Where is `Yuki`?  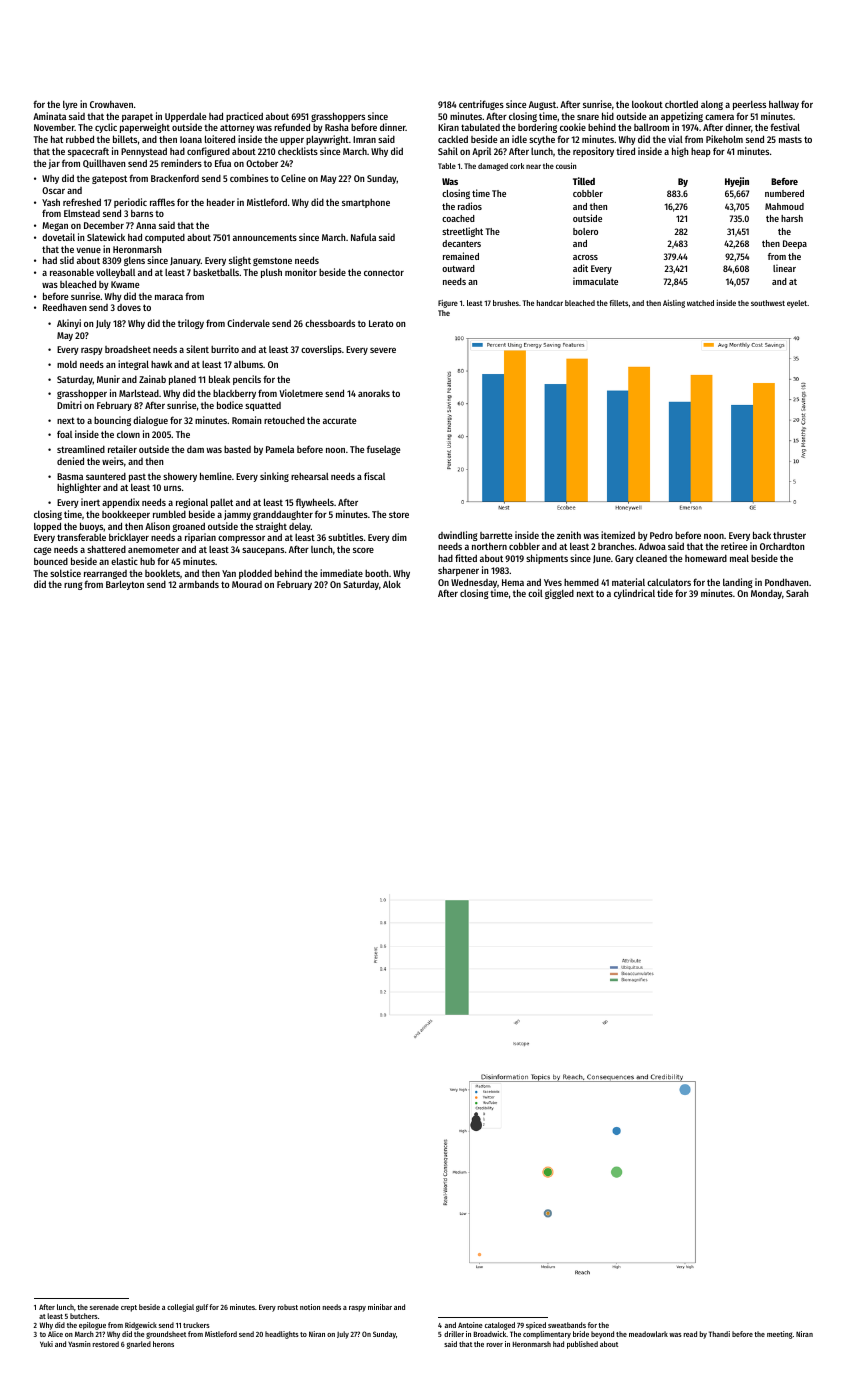 Yuki is located at coordinates (46, 1344).
